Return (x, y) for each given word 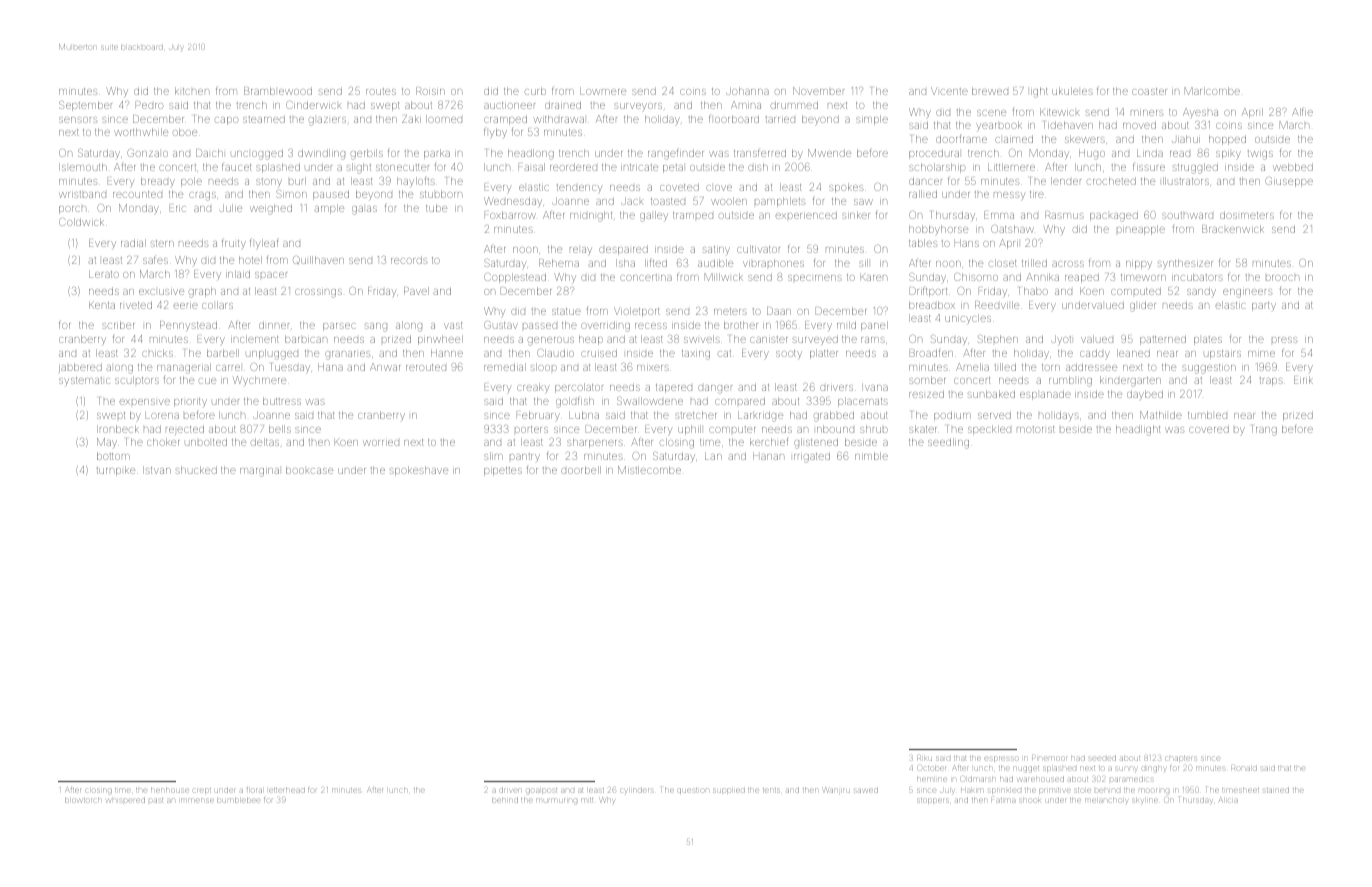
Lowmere (603, 91)
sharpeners (595, 443)
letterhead (287, 790)
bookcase (309, 470)
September (85, 106)
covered (1209, 429)
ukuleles (1072, 91)
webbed (1293, 167)
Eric (178, 209)
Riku (924, 758)
